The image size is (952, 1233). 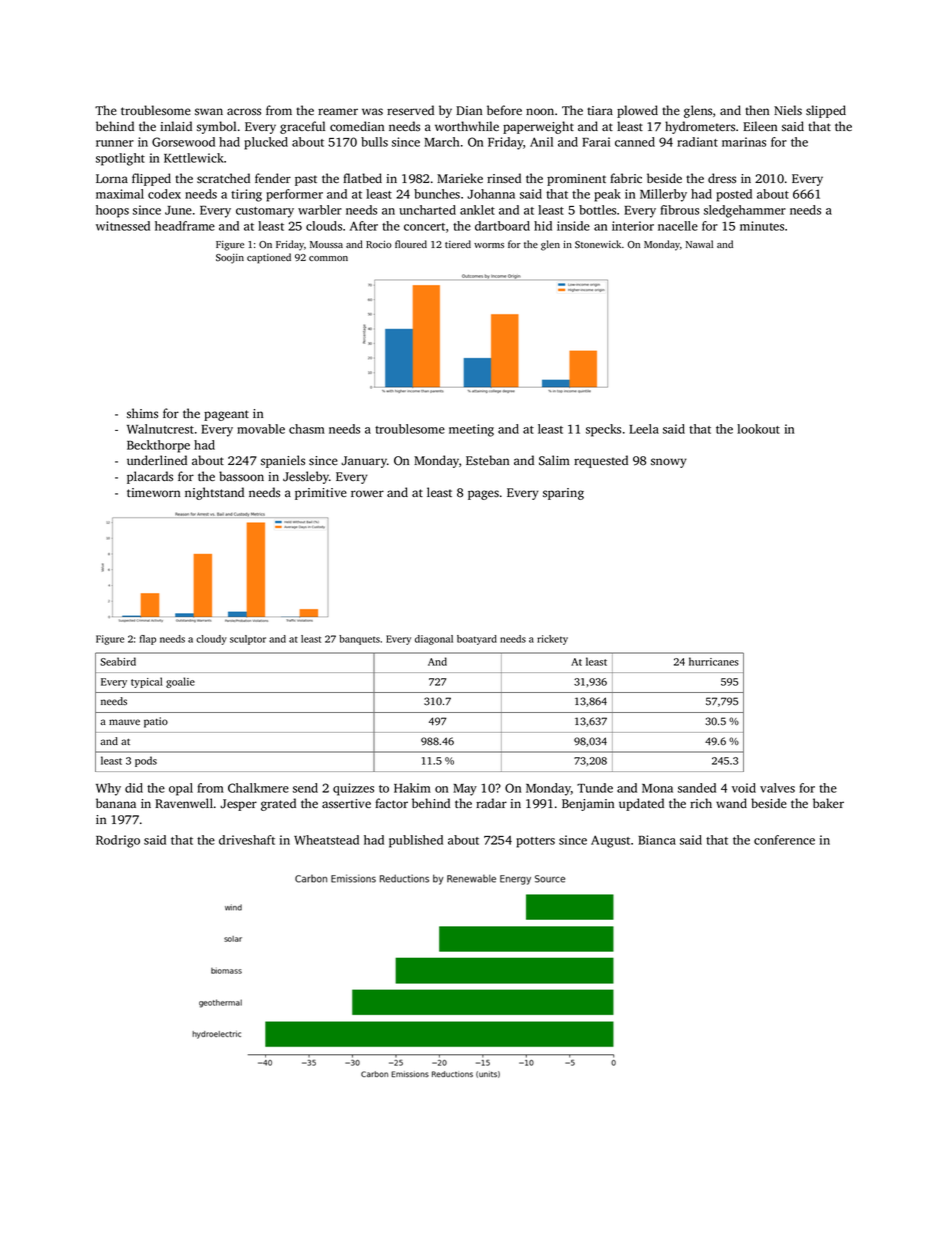 I want to click on rickety, so click(x=552, y=640).
